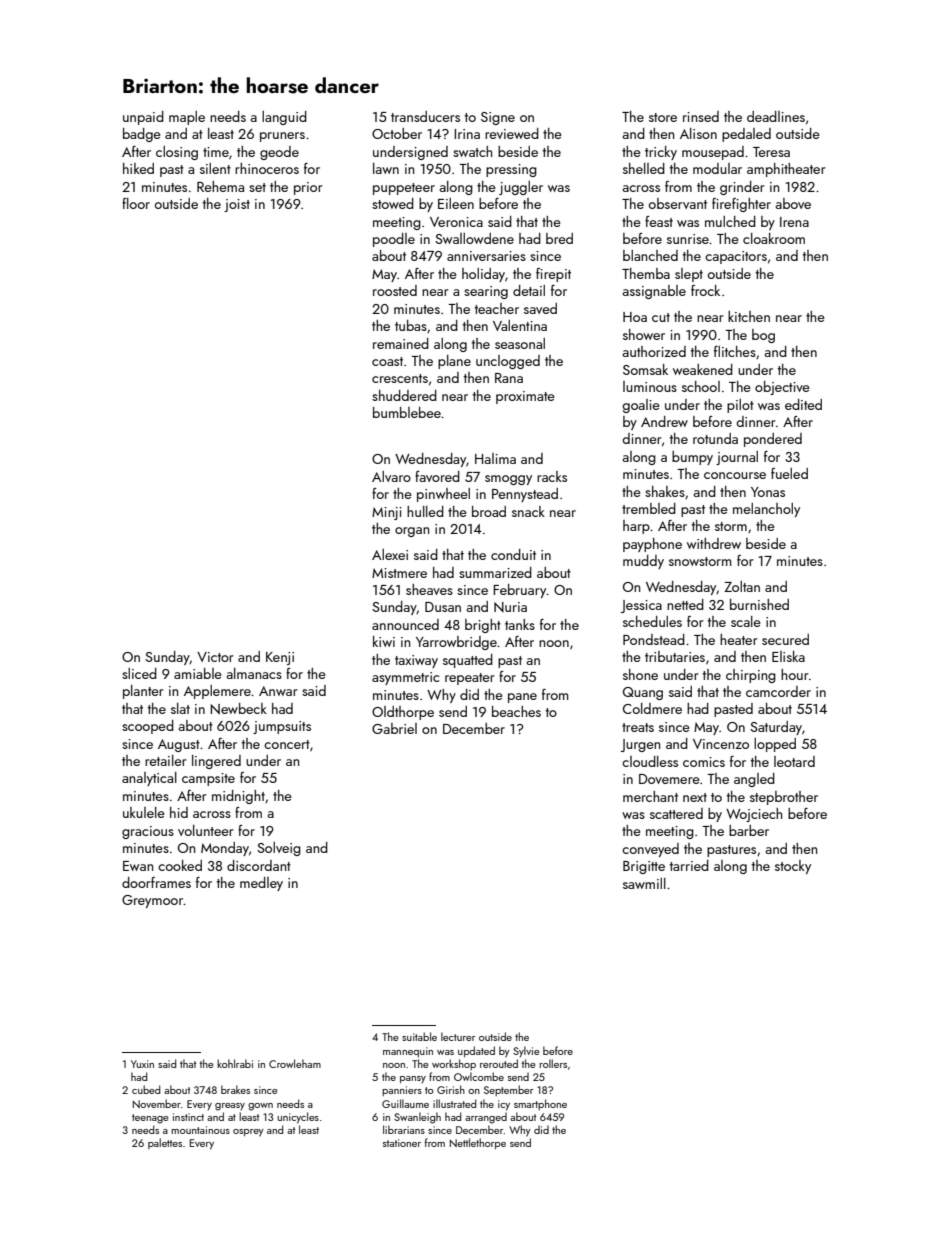 The height and width of the screenshot is (1233, 952). Describe the element at coordinates (394, 240) in the screenshot. I see `poodle` at that location.
